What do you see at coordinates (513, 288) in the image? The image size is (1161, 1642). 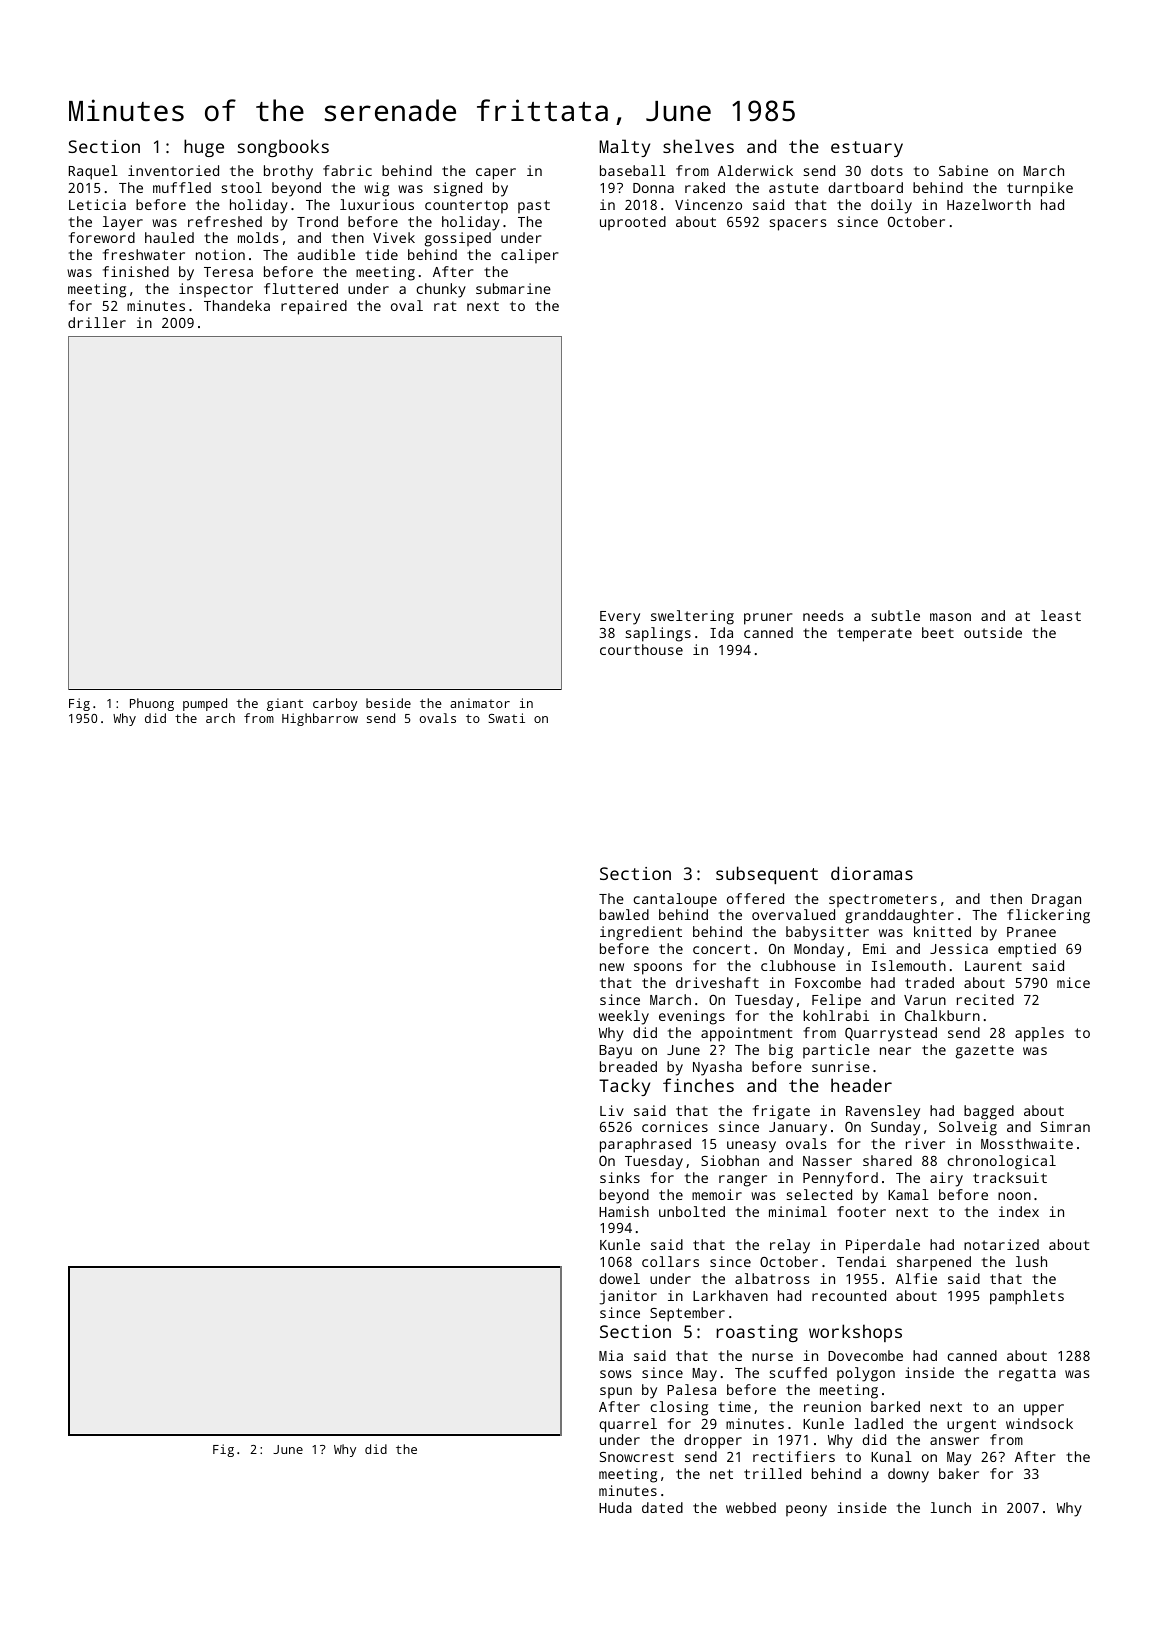 I see `submarine` at bounding box center [513, 288].
